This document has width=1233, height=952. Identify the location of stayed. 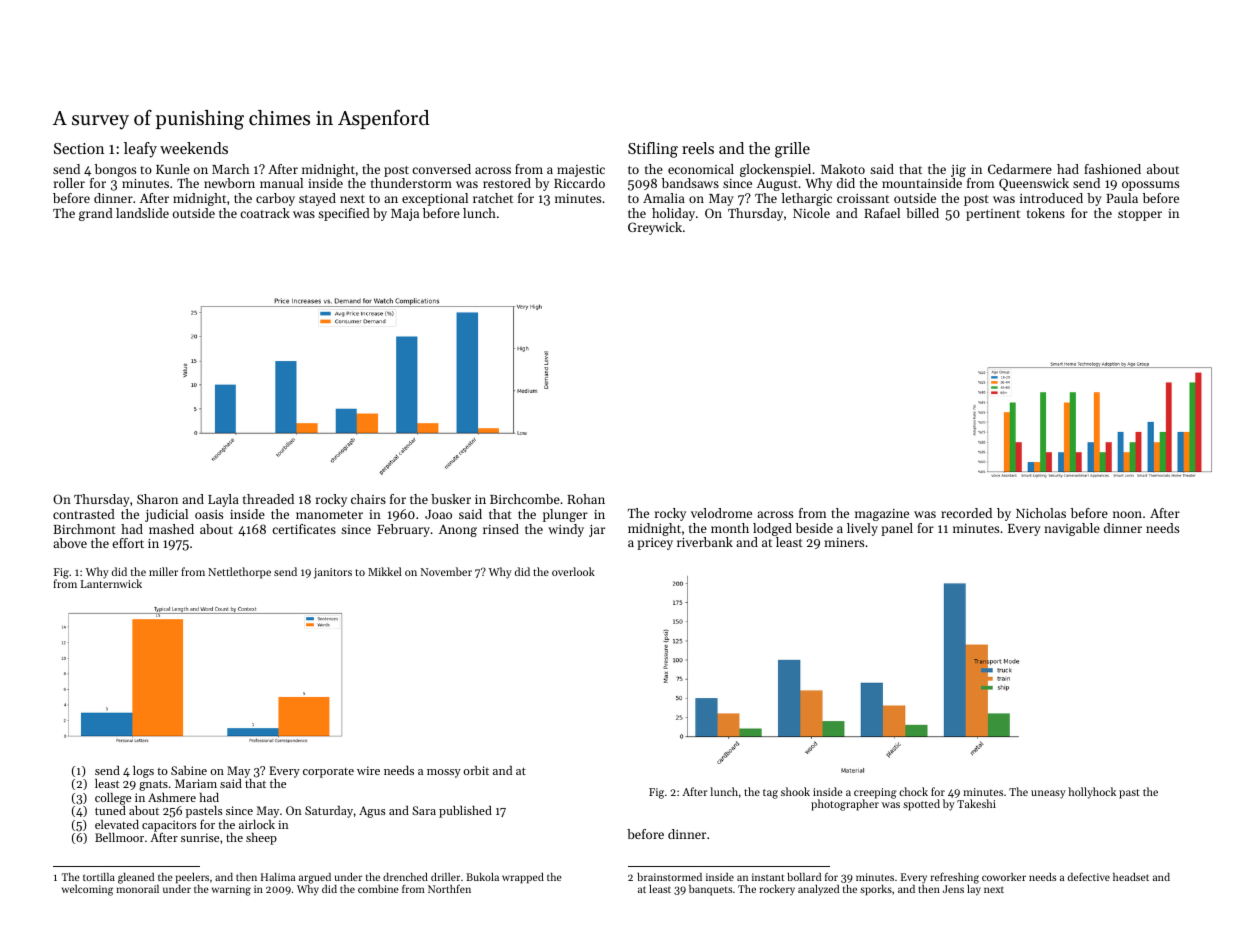
(317, 199).
